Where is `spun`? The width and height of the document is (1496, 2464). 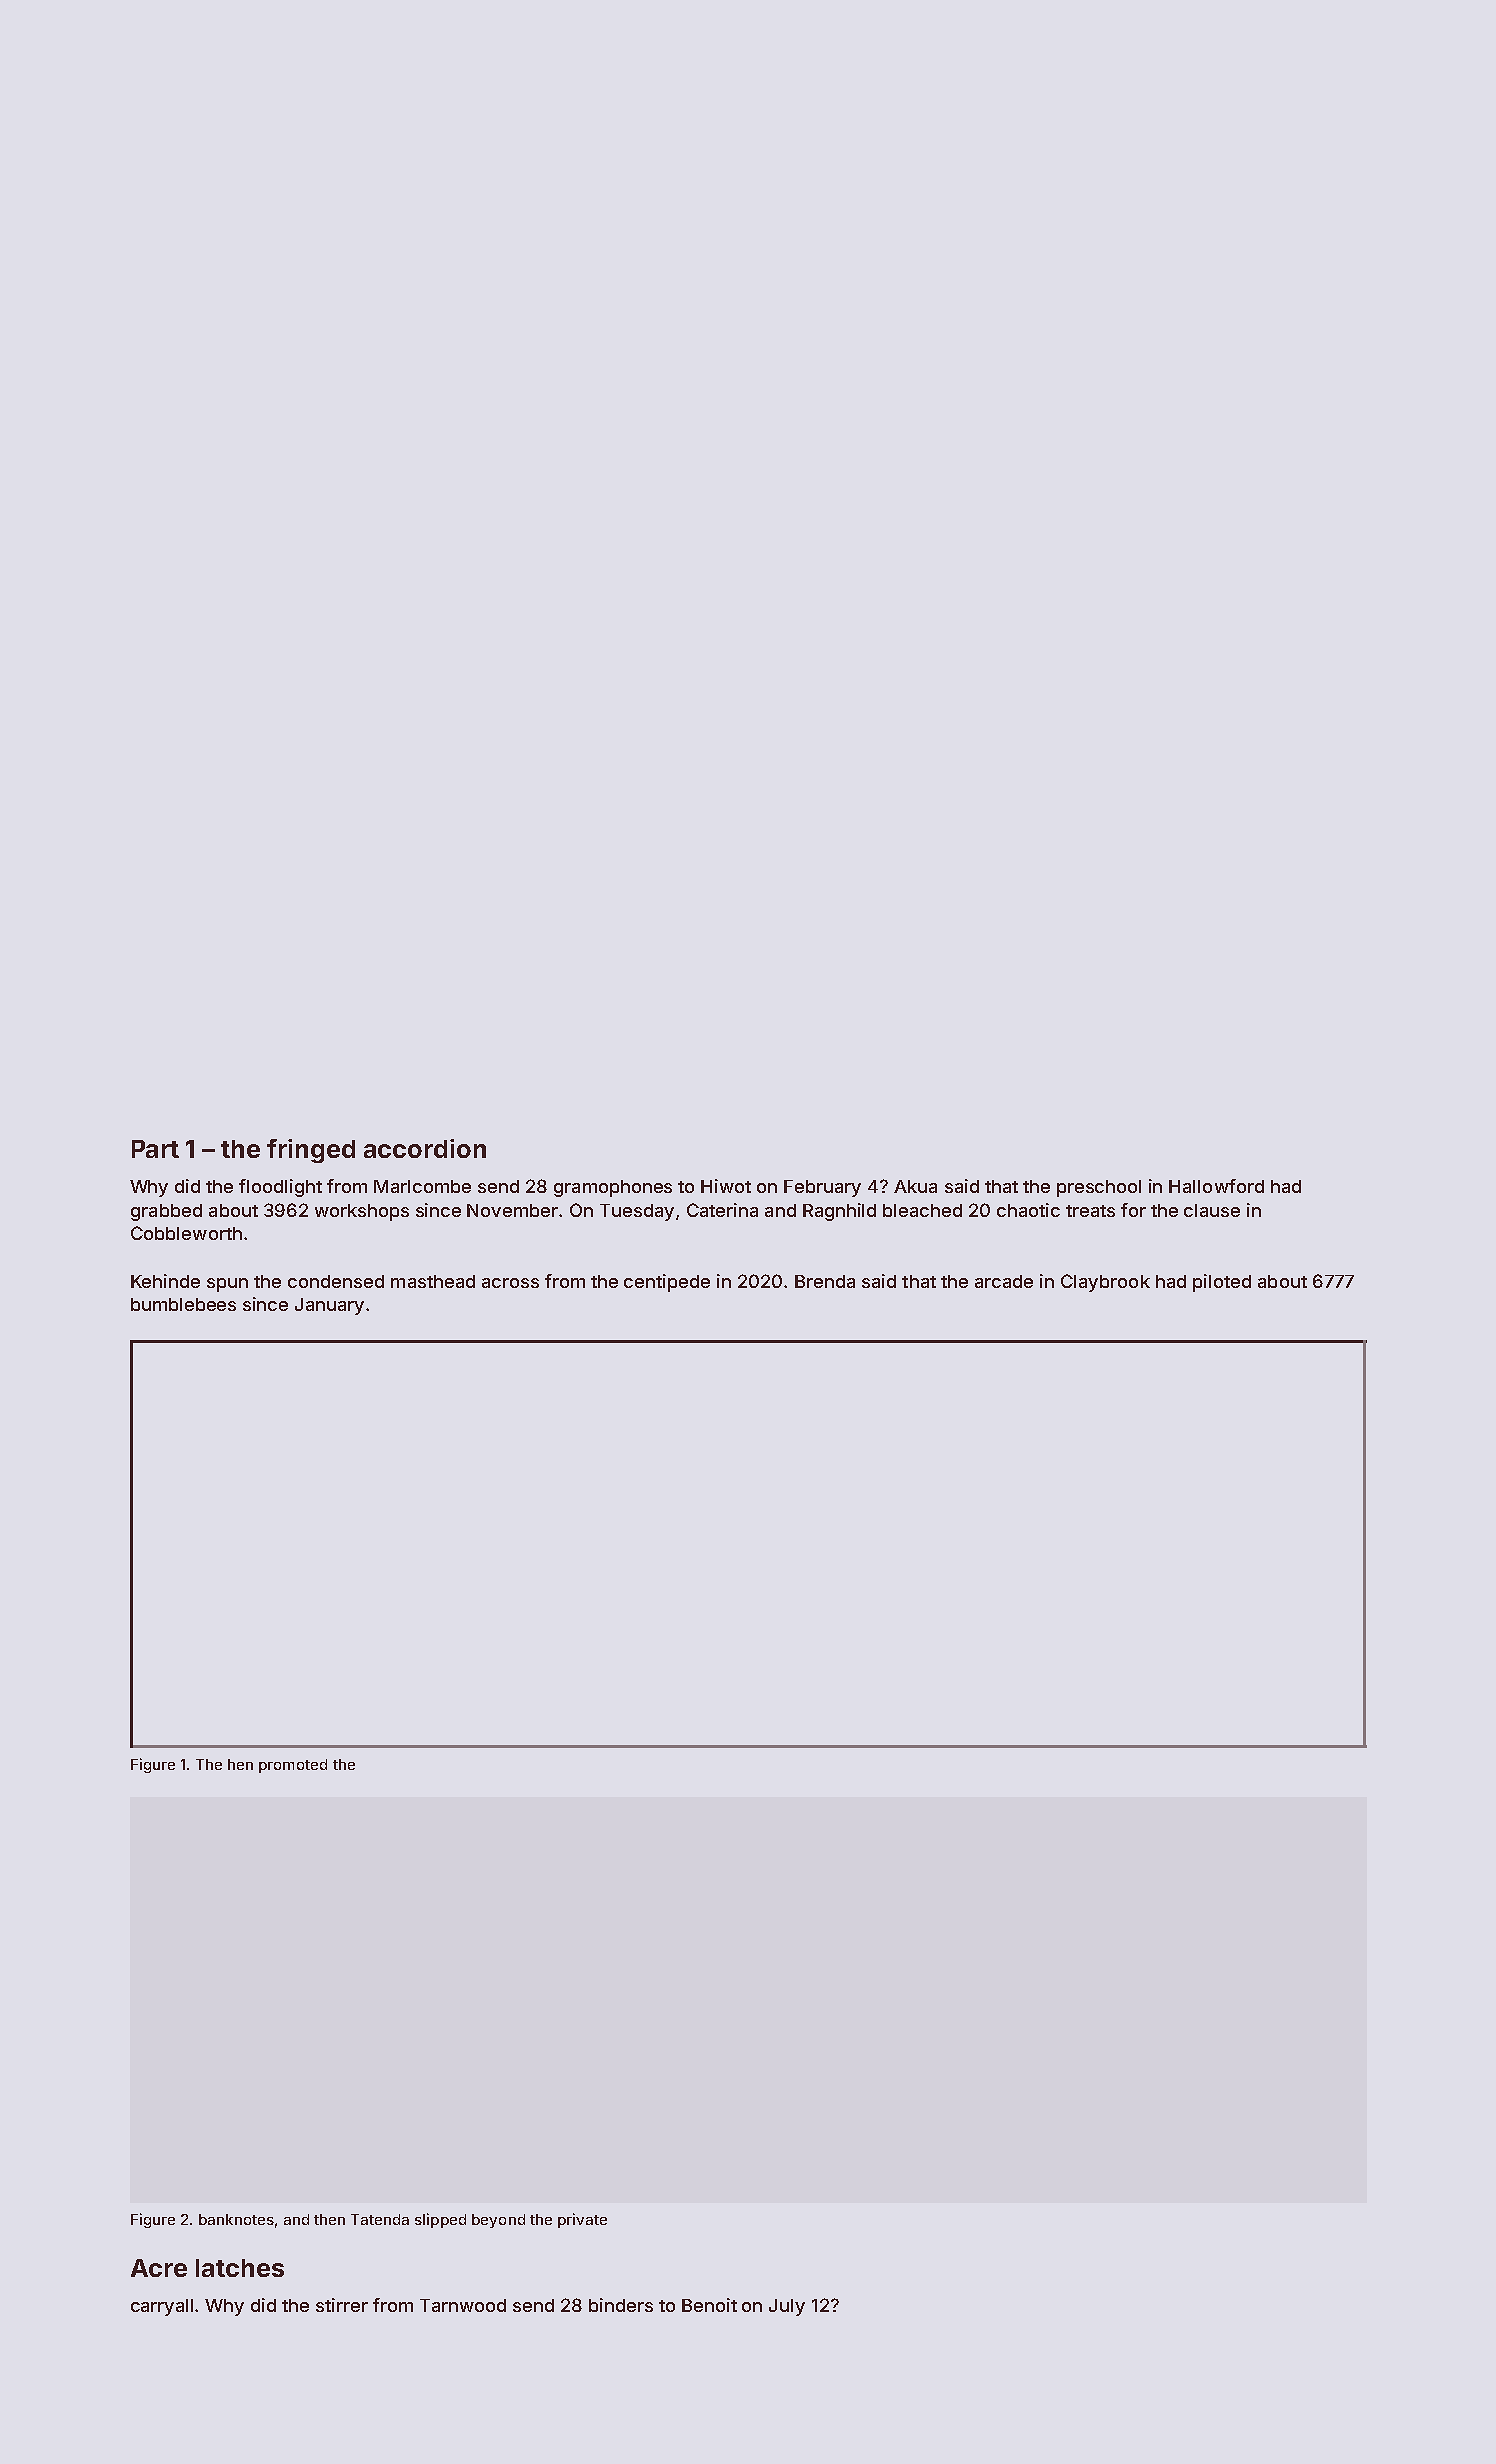 spun is located at coordinates (227, 1285).
